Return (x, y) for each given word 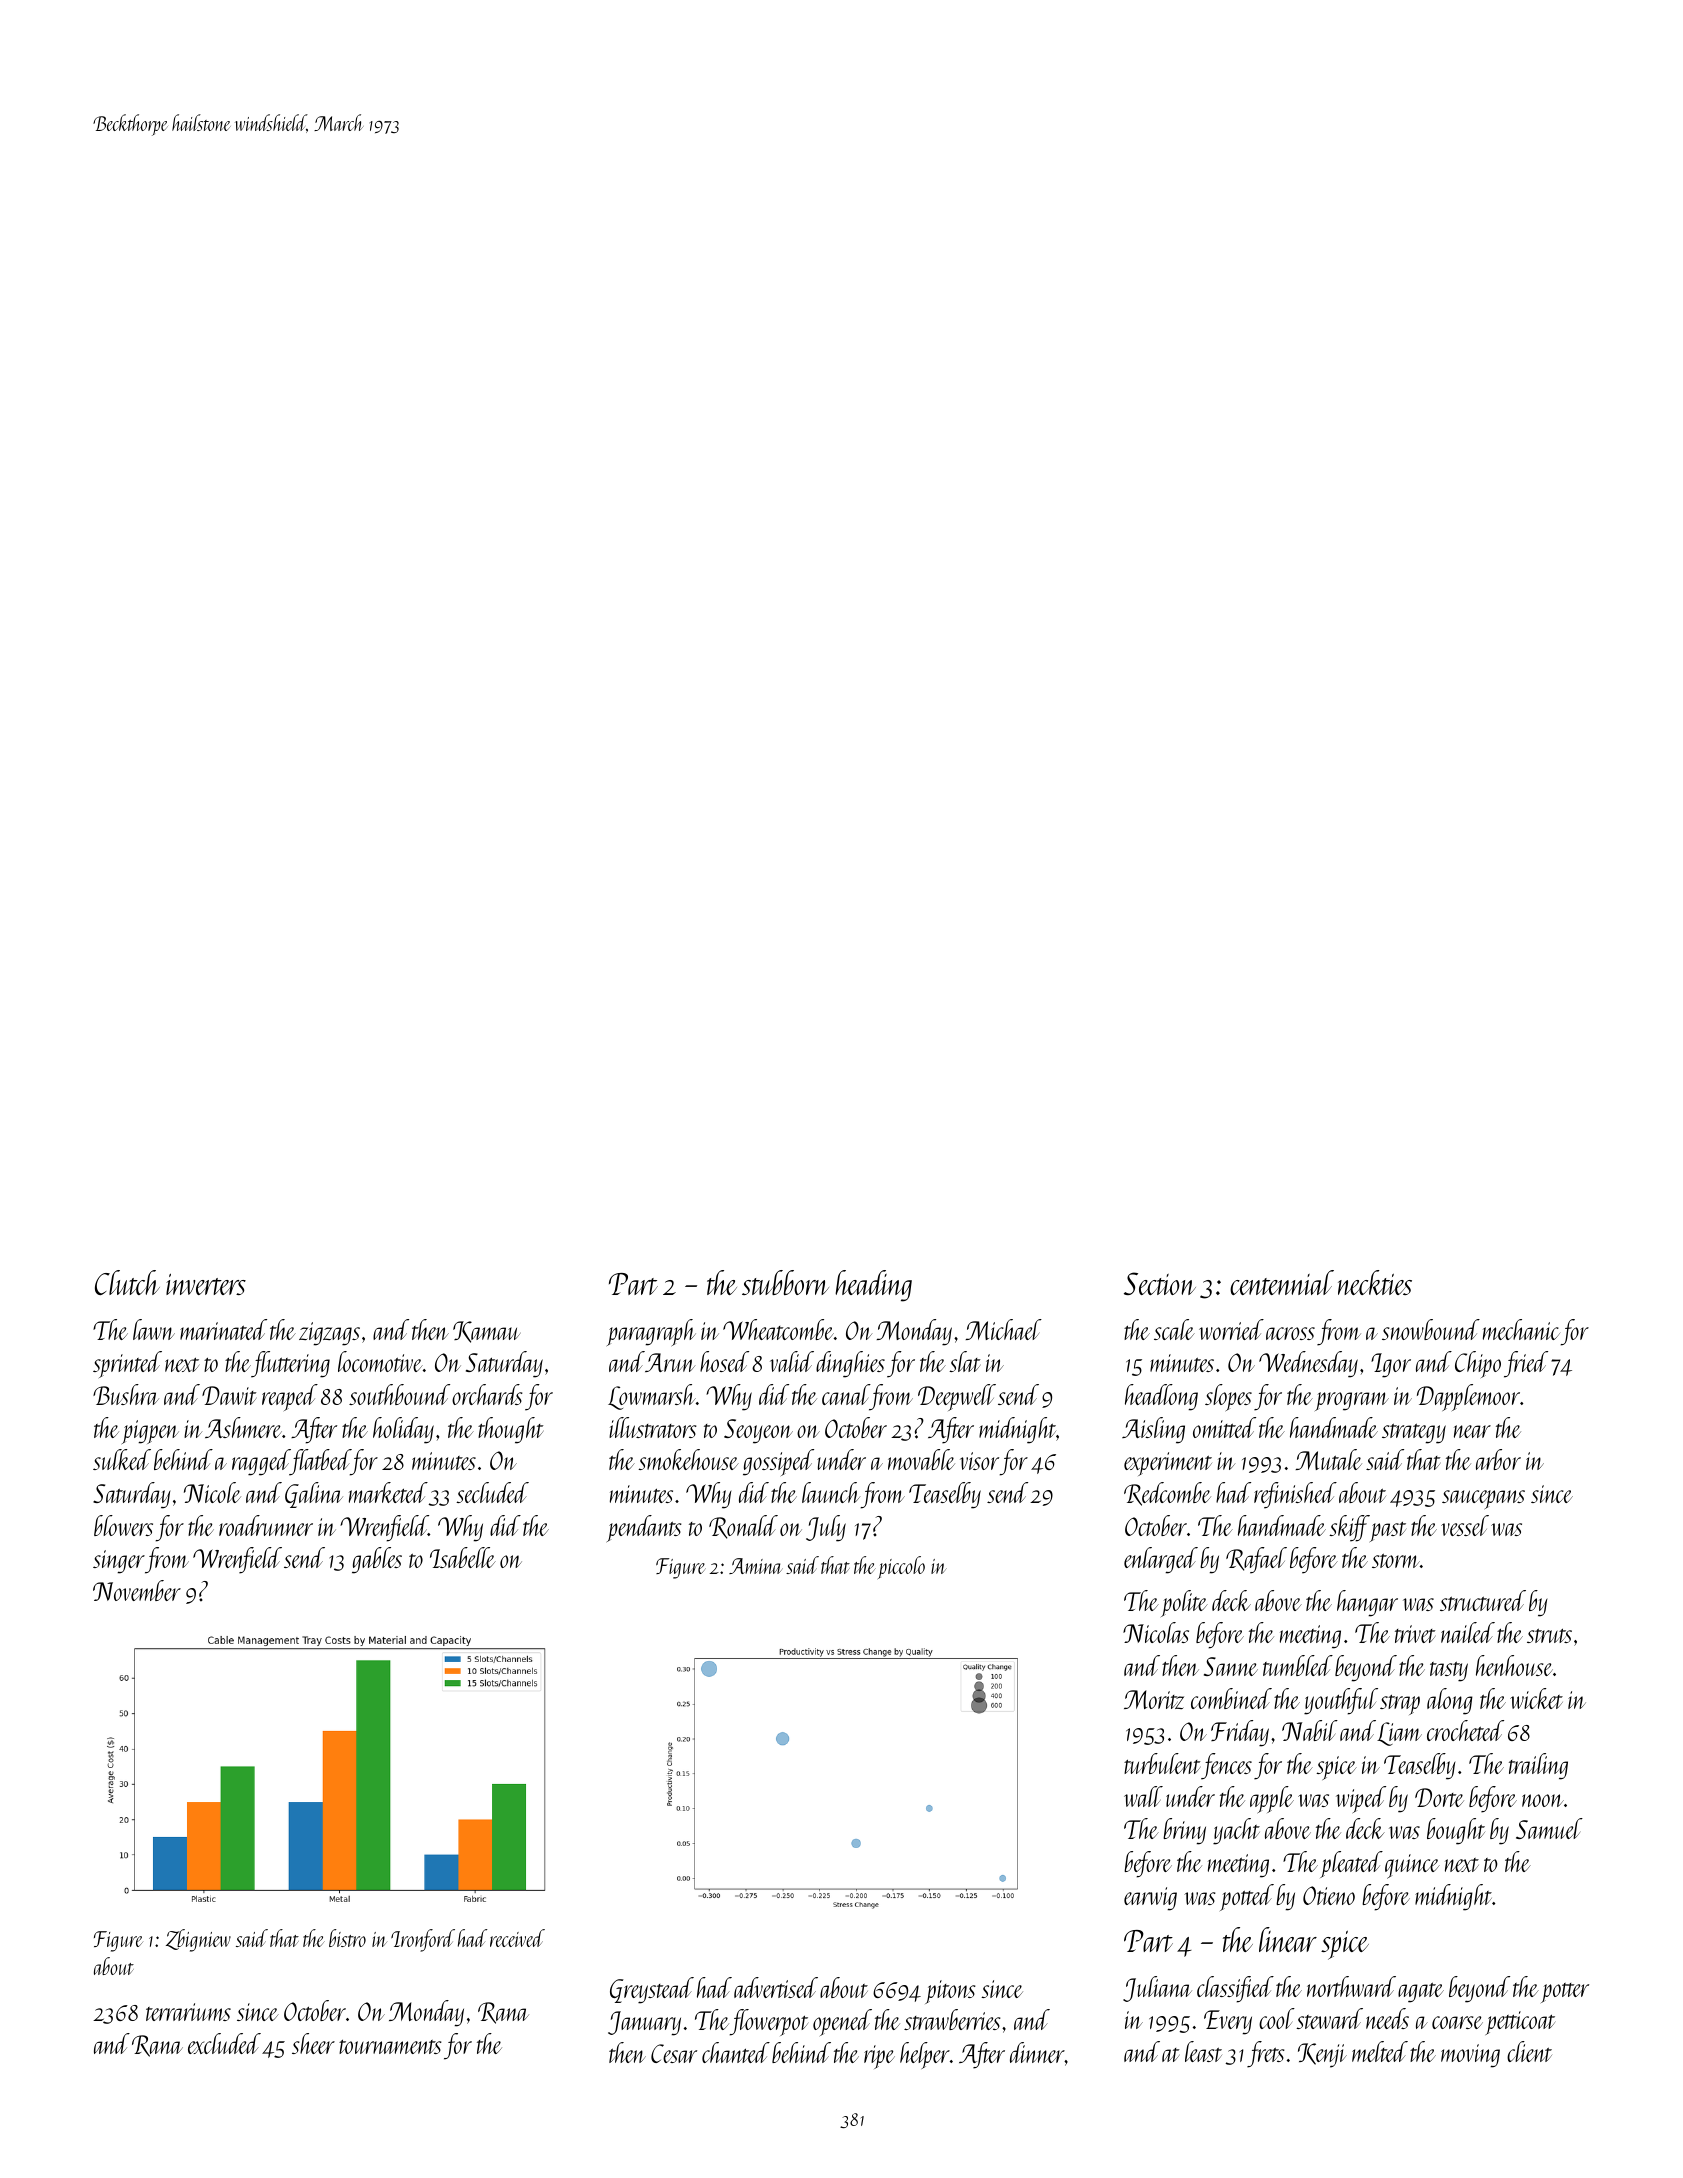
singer (119, 1562)
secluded (492, 1492)
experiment (1168, 1464)
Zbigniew (198, 1940)
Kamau (487, 1332)
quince (1412, 1866)
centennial (1282, 1282)
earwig (1150, 1899)
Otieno (1329, 1895)
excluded (224, 2043)
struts (1549, 1635)
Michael (1004, 1329)
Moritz (1154, 1699)
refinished (1295, 1495)
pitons (950, 1992)
